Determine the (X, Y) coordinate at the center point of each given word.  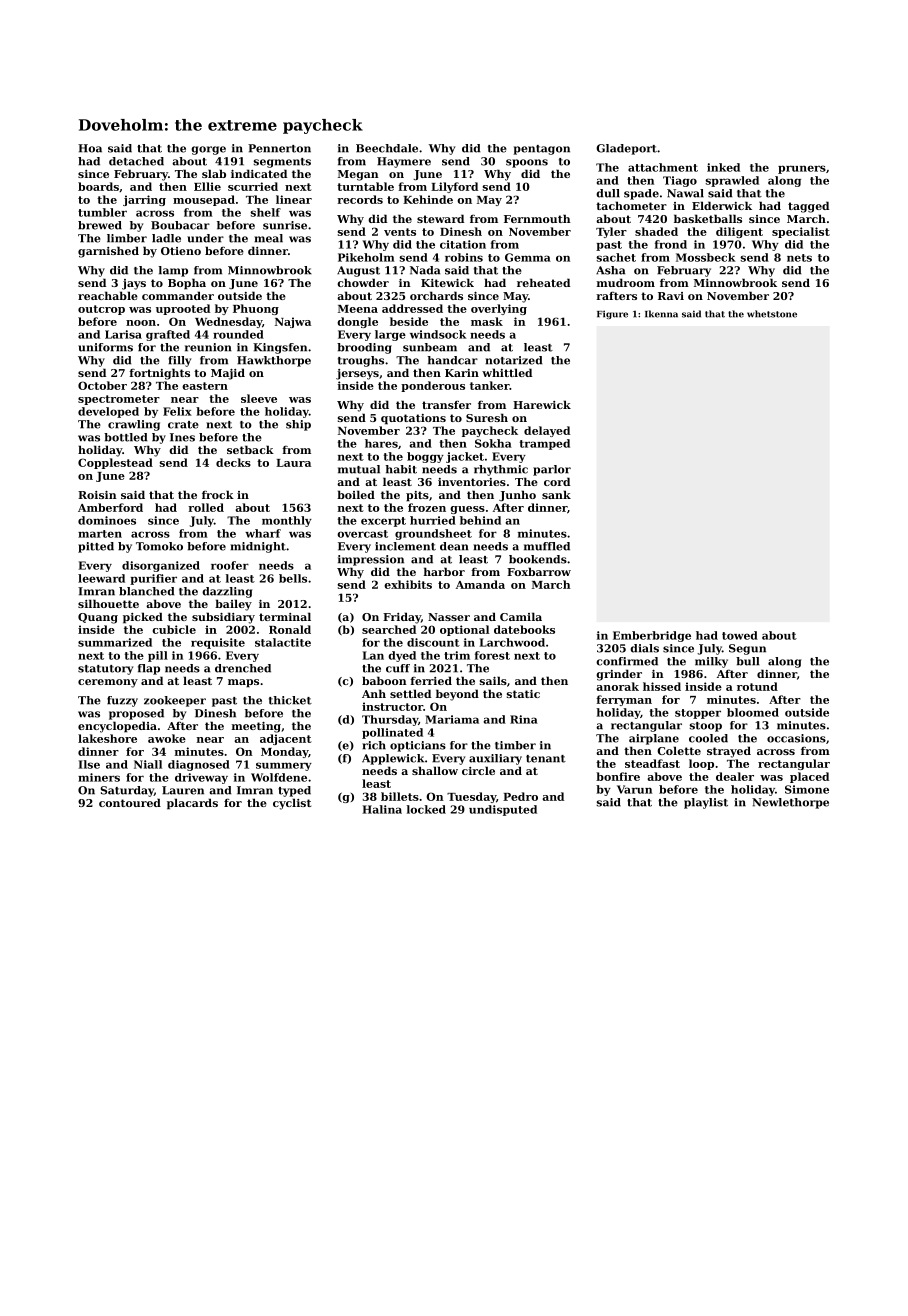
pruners (802, 169)
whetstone (772, 314)
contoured (130, 802)
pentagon (541, 150)
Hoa (90, 148)
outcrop (101, 310)
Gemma (528, 257)
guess (467, 510)
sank (556, 494)
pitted (96, 547)
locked (426, 809)
